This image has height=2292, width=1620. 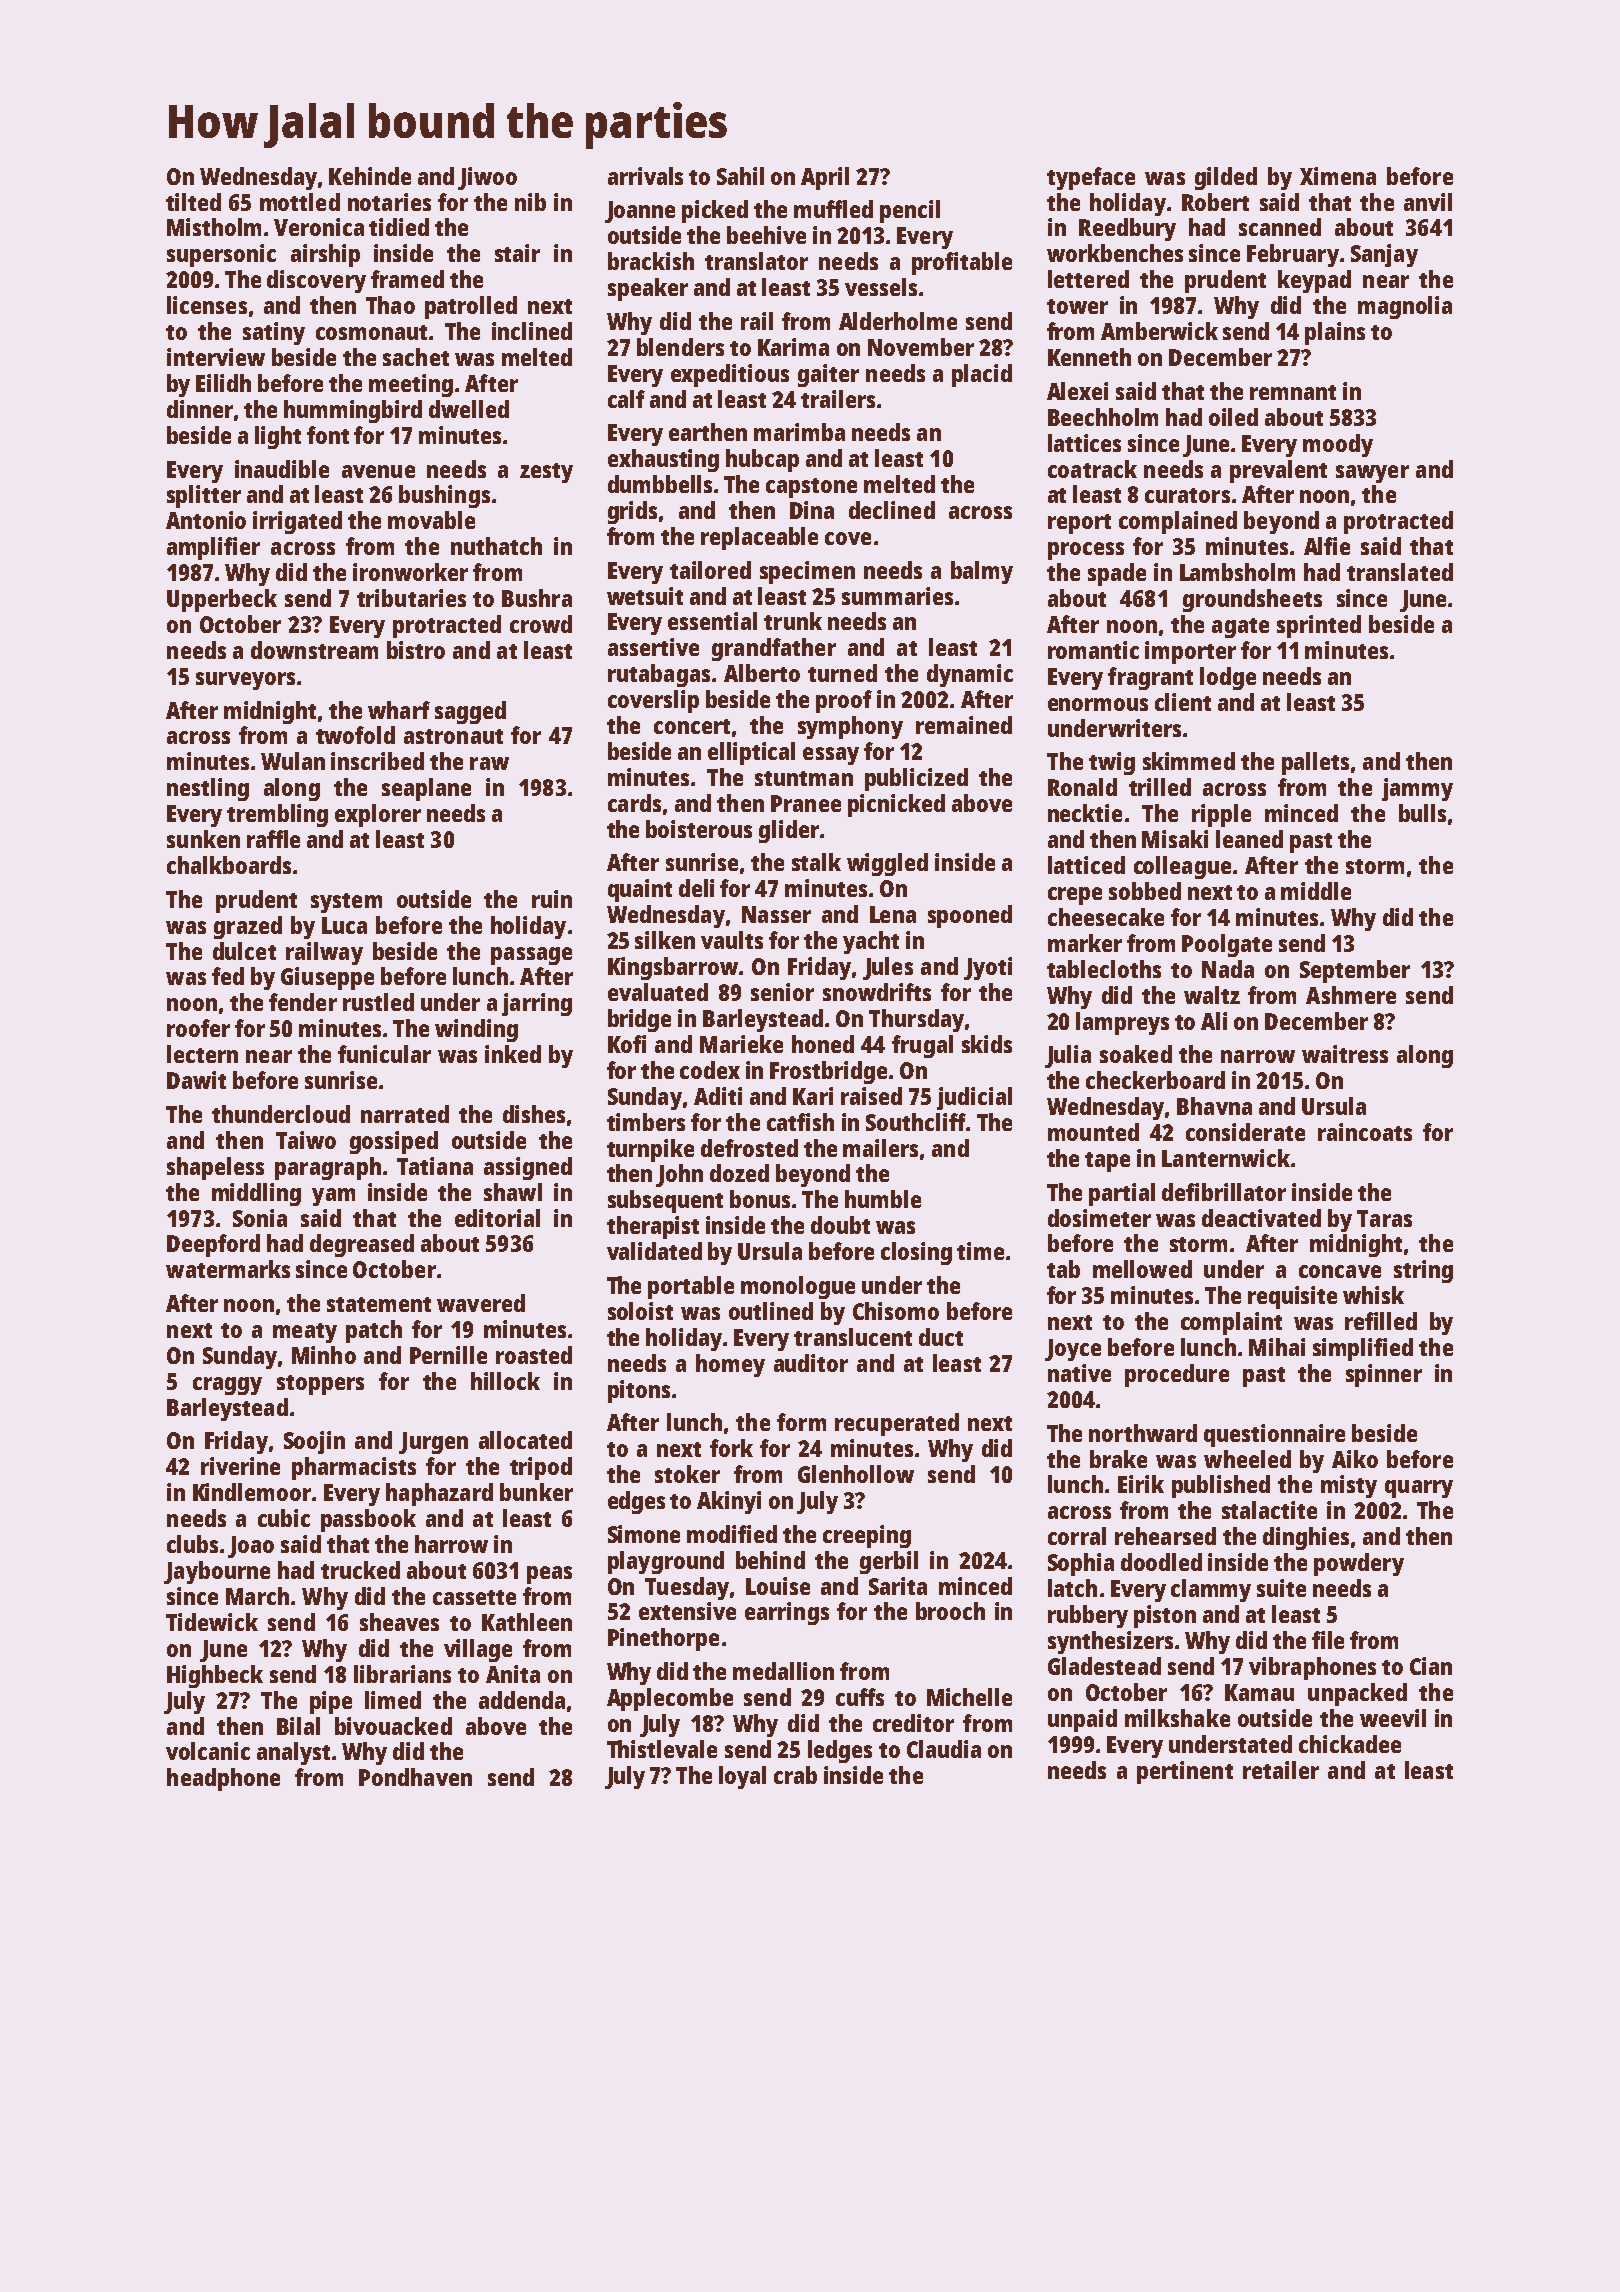 What do you see at coordinates (1314, 281) in the image?
I see `keypad` at bounding box center [1314, 281].
